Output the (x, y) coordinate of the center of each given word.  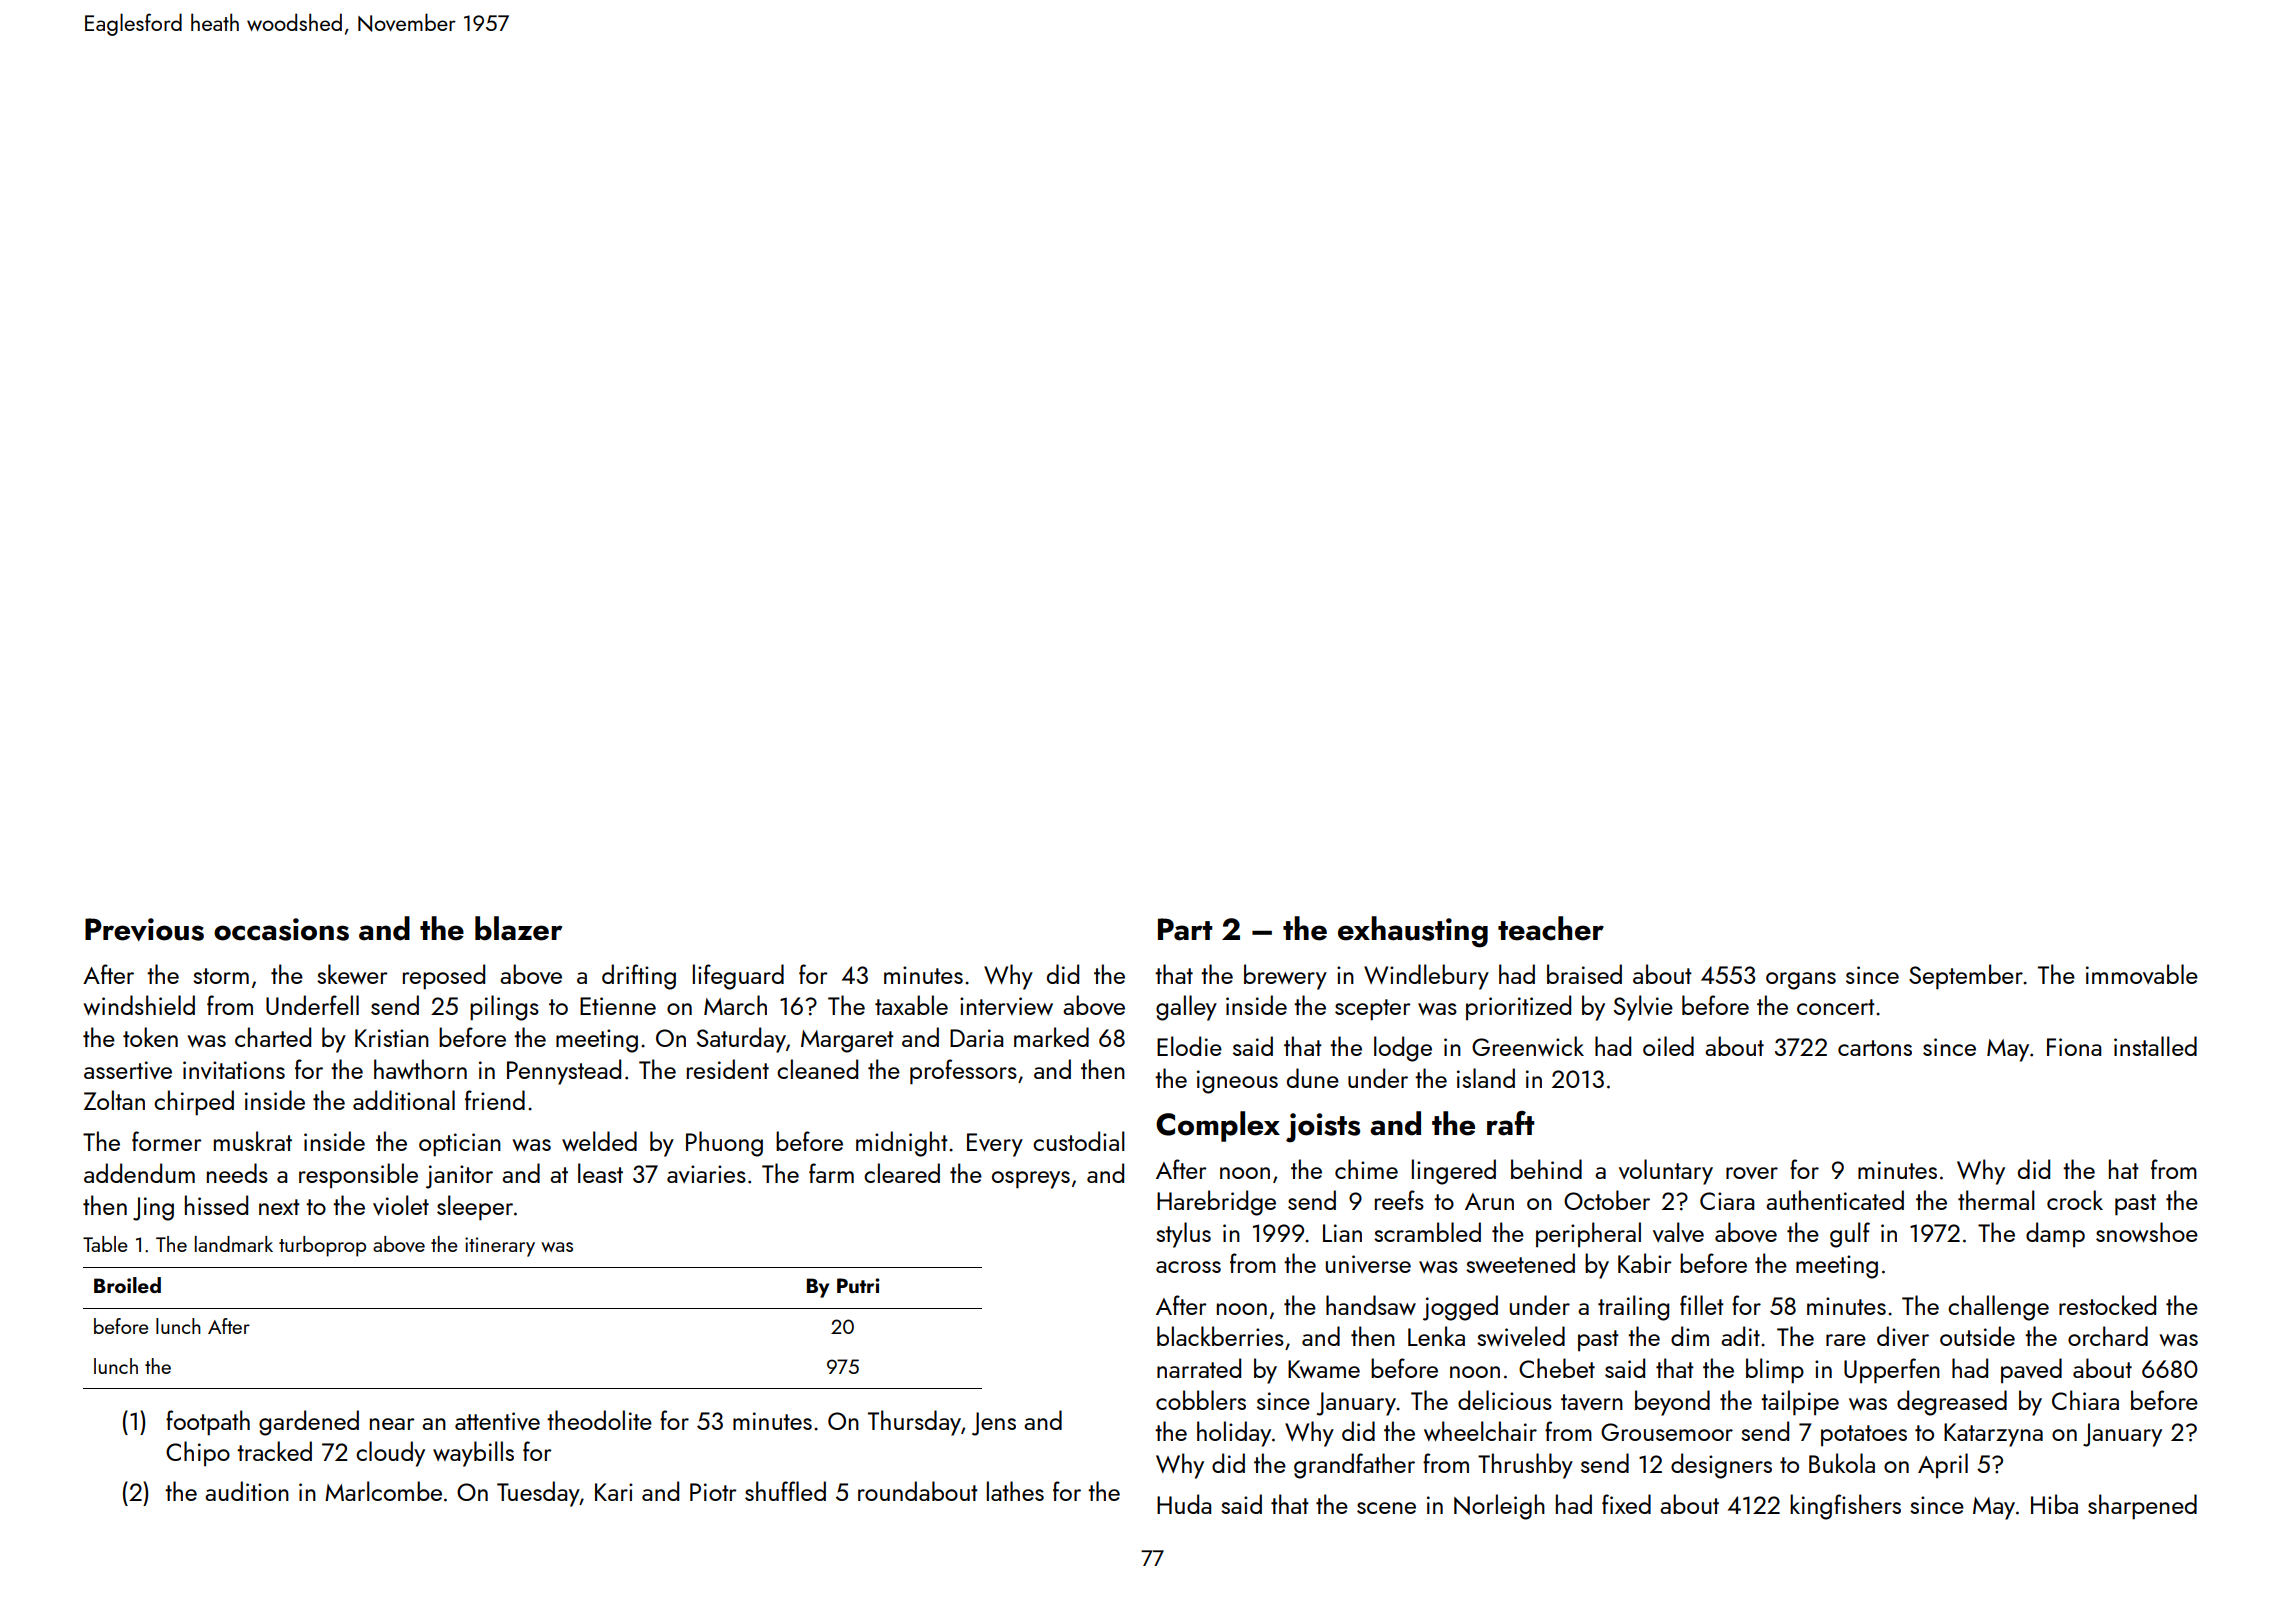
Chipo (198, 1453)
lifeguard (738, 977)
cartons (1875, 1048)
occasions (281, 929)
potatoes (1864, 1435)
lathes (1015, 1491)
